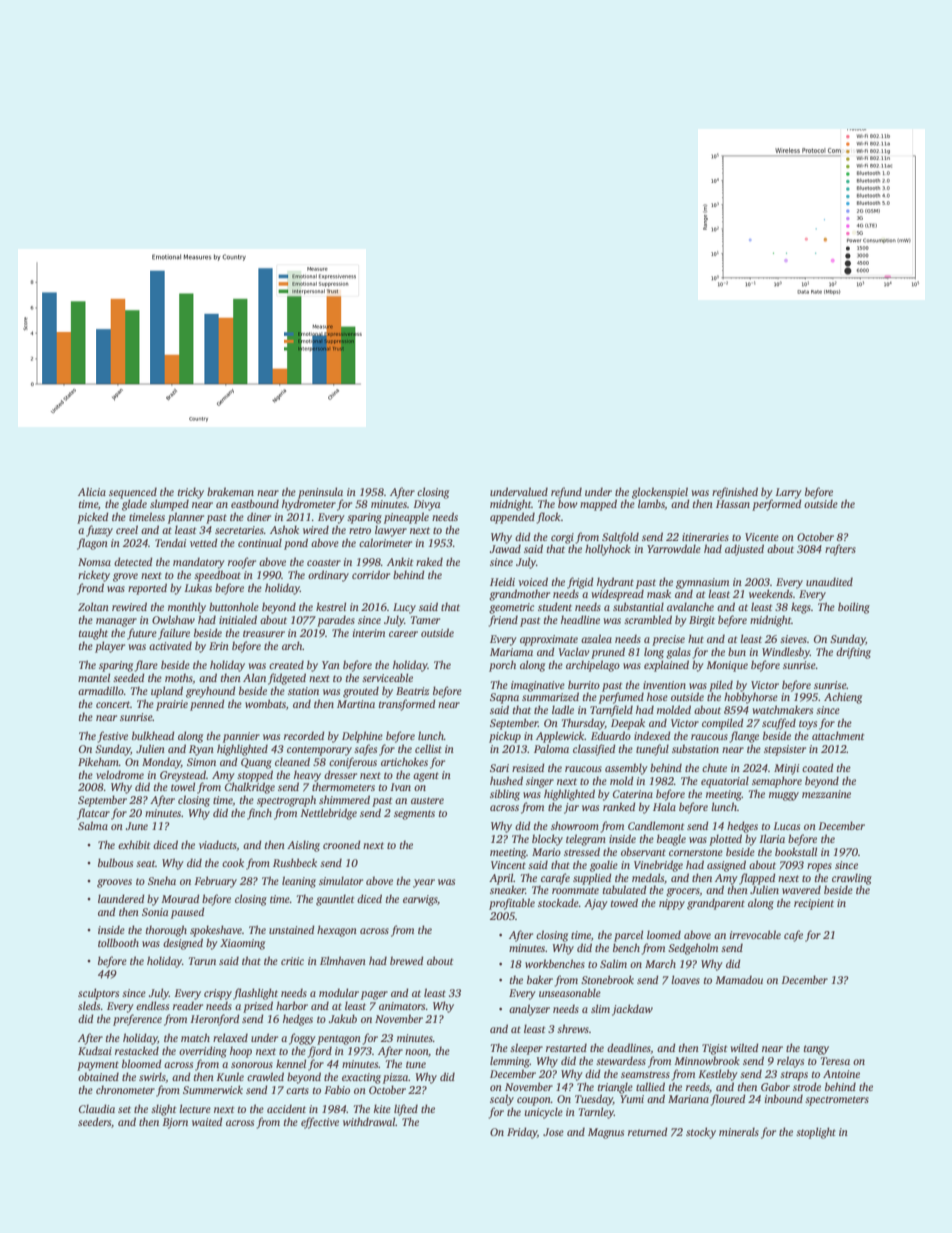 Image resolution: width=952 pixels, height=1233 pixels. I want to click on kestrel, so click(331, 606).
